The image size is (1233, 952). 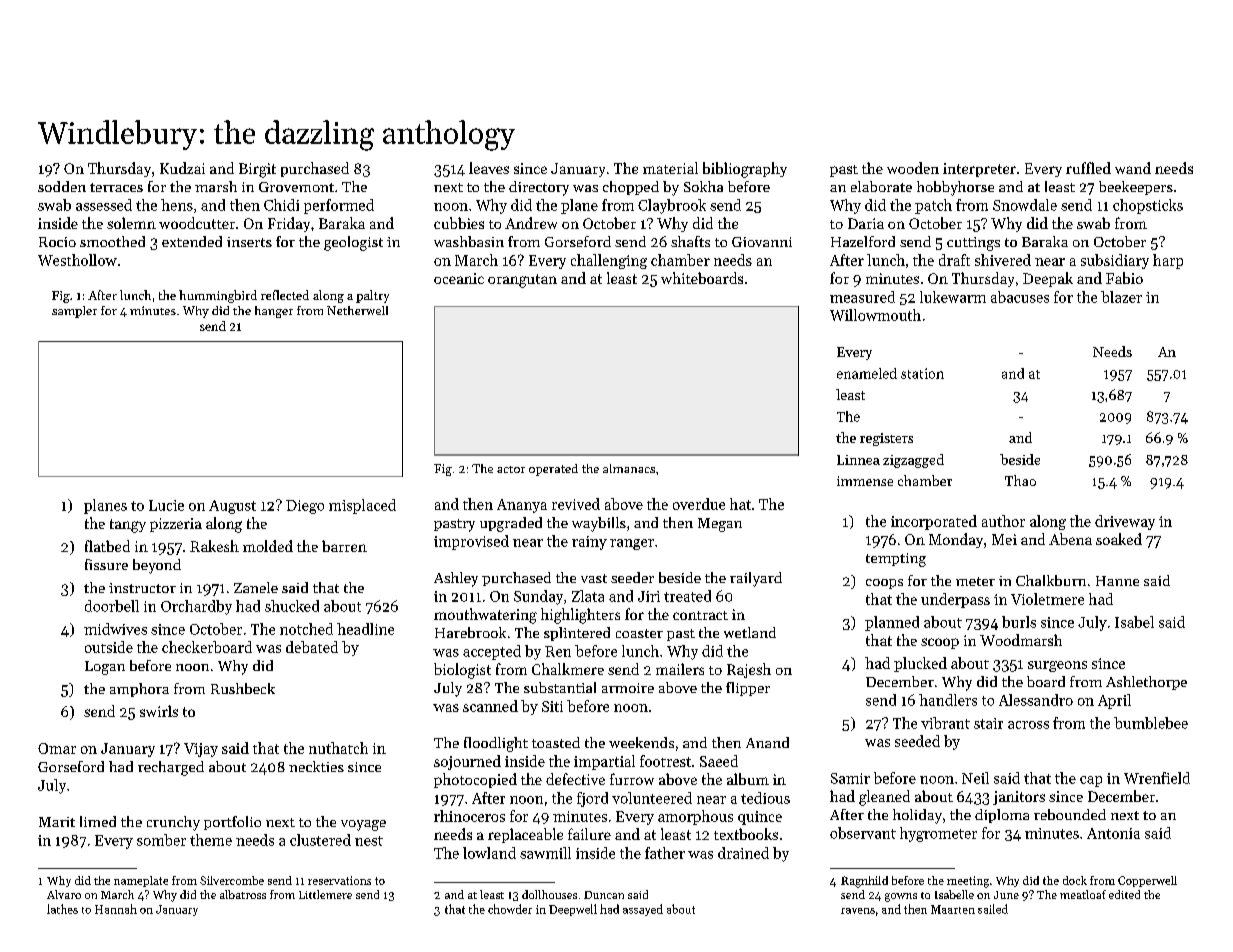 I want to click on Mei, so click(x=1004, y=539).
